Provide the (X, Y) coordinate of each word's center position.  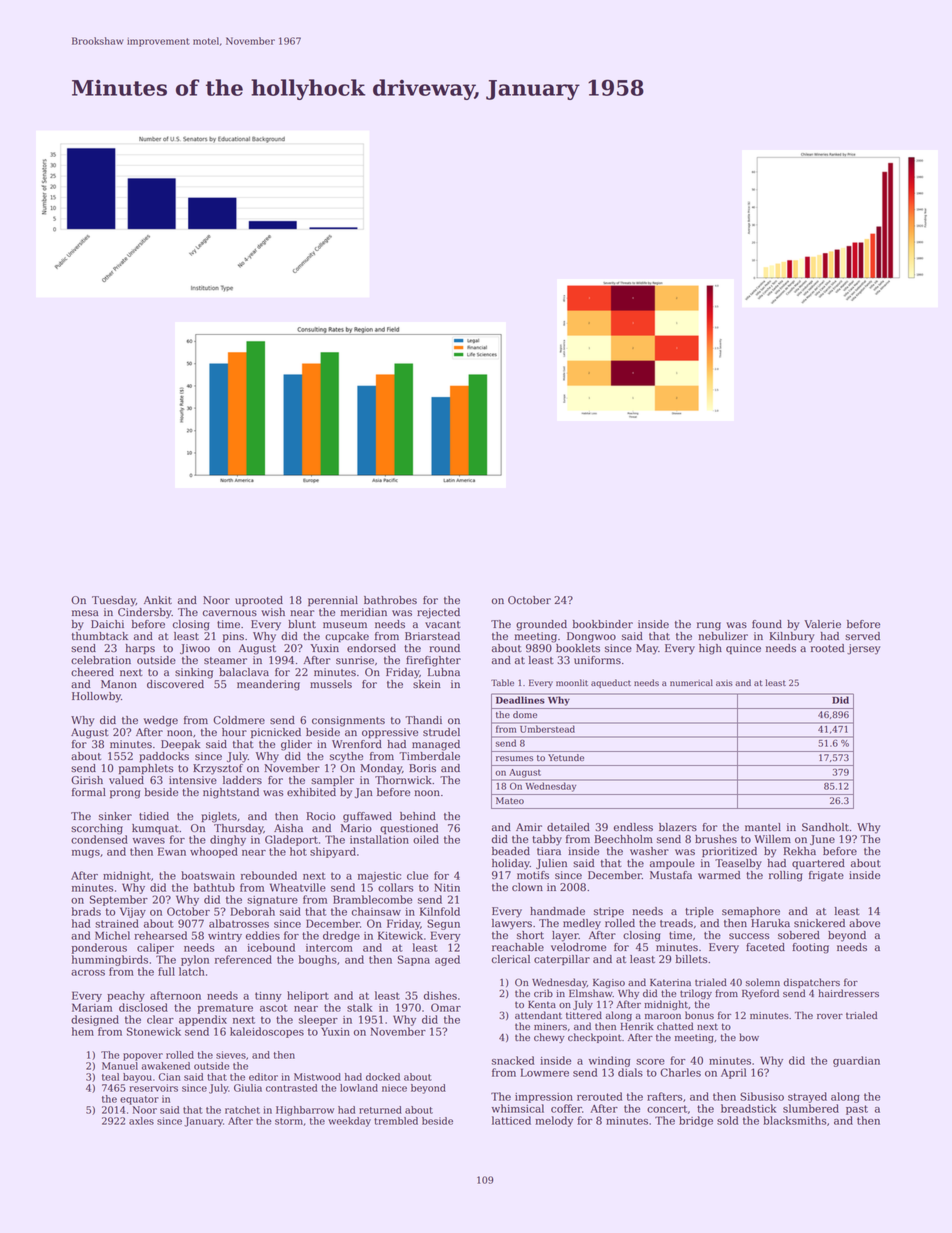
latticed (511, 1120)
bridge (696, 1121)
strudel (441, 732)
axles (141, 1121)
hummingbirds (110, 960)
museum (345, 625)
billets (691, 959)
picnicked (276, 733)
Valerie (822, 624)
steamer (225, 661)
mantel (763, 827)
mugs (86, 854)
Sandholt (825, 827)
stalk (360, 1007)
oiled (426, 839)
